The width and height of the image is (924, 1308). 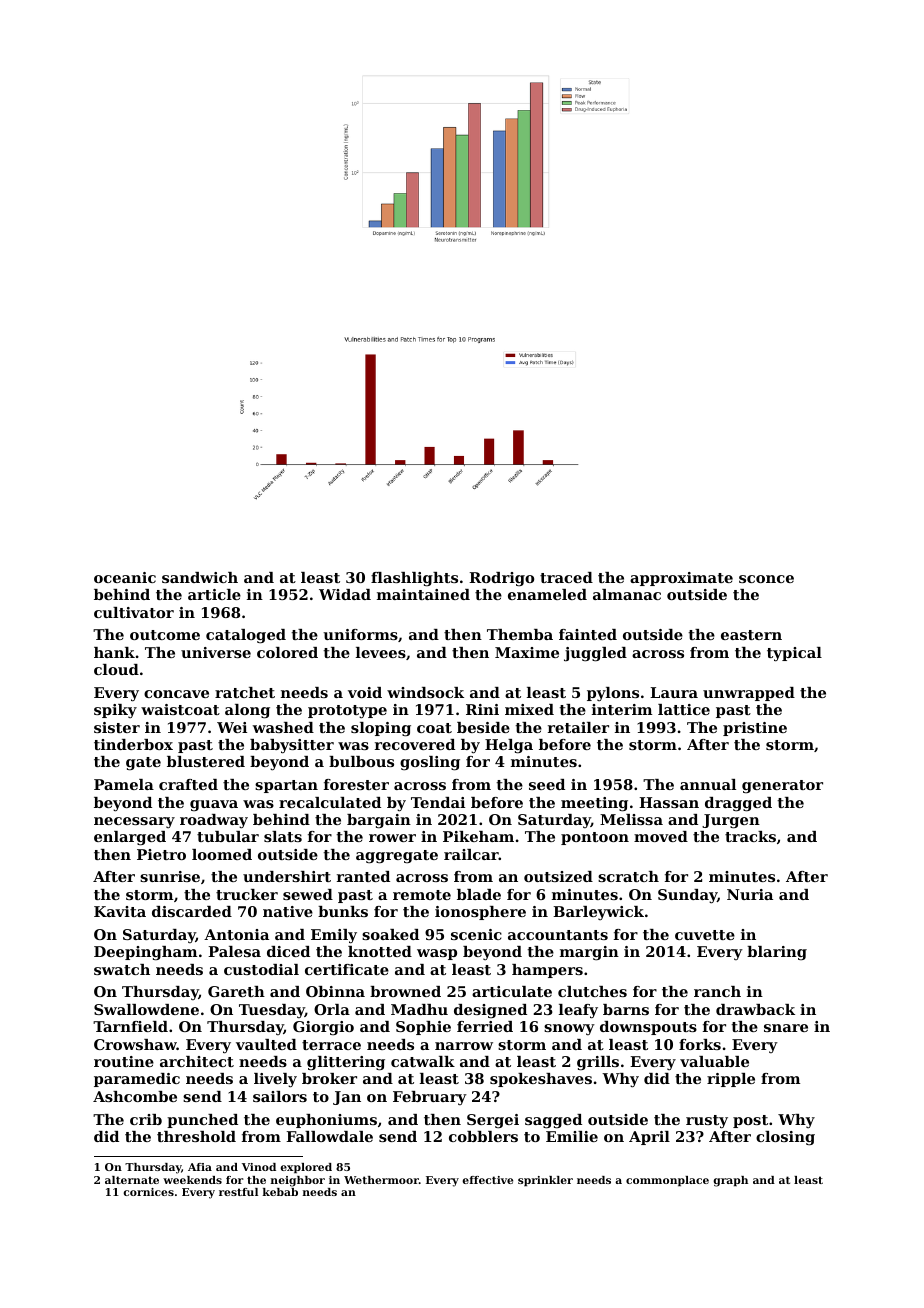 I want to click on Widad, so click(x=345, y=594).
